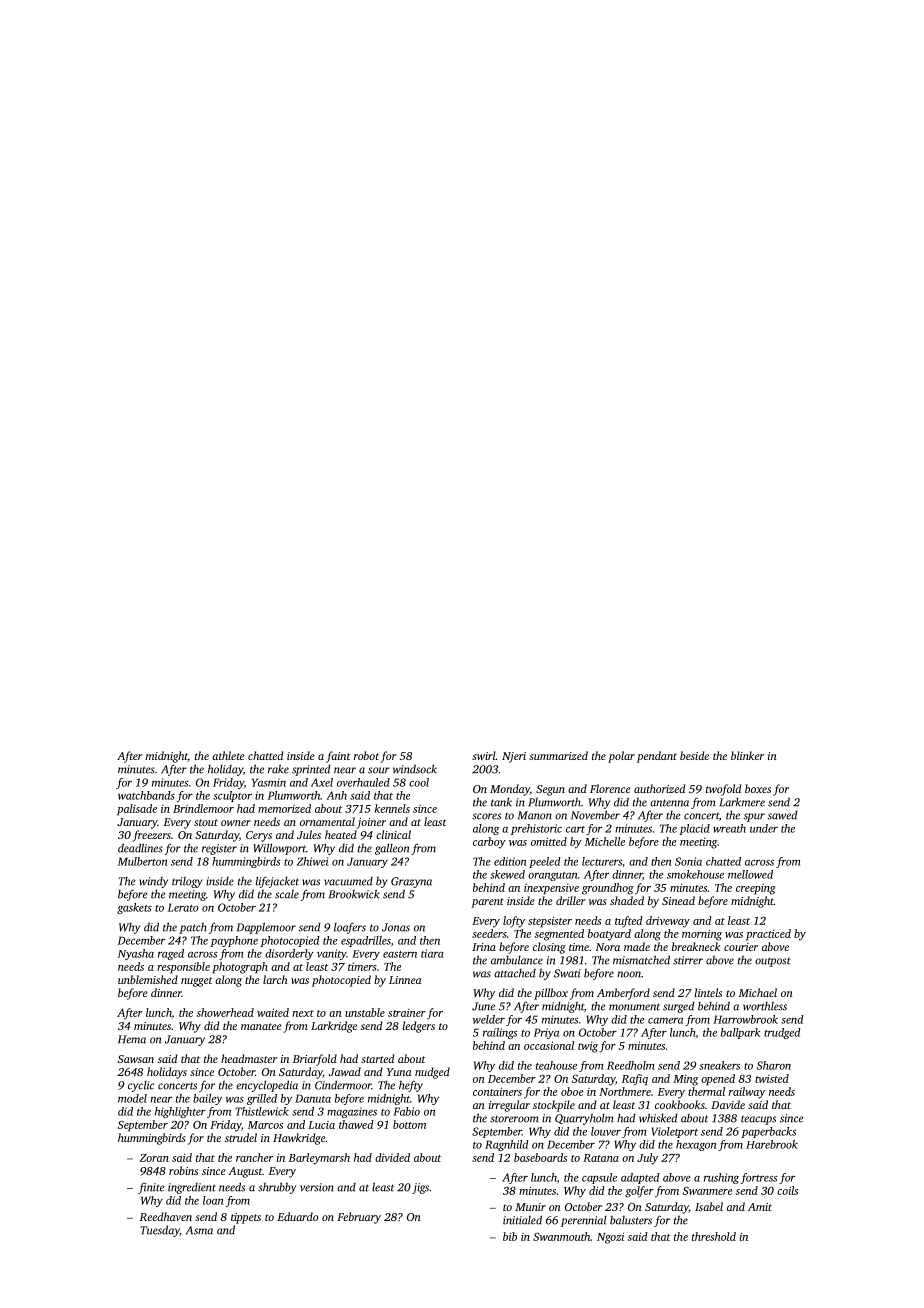 This screenshot has height=1308, width=924. What do you see at coordinates (432, 953) in the screenshot?
I see `tiara` at bounding box center [432, 953].
